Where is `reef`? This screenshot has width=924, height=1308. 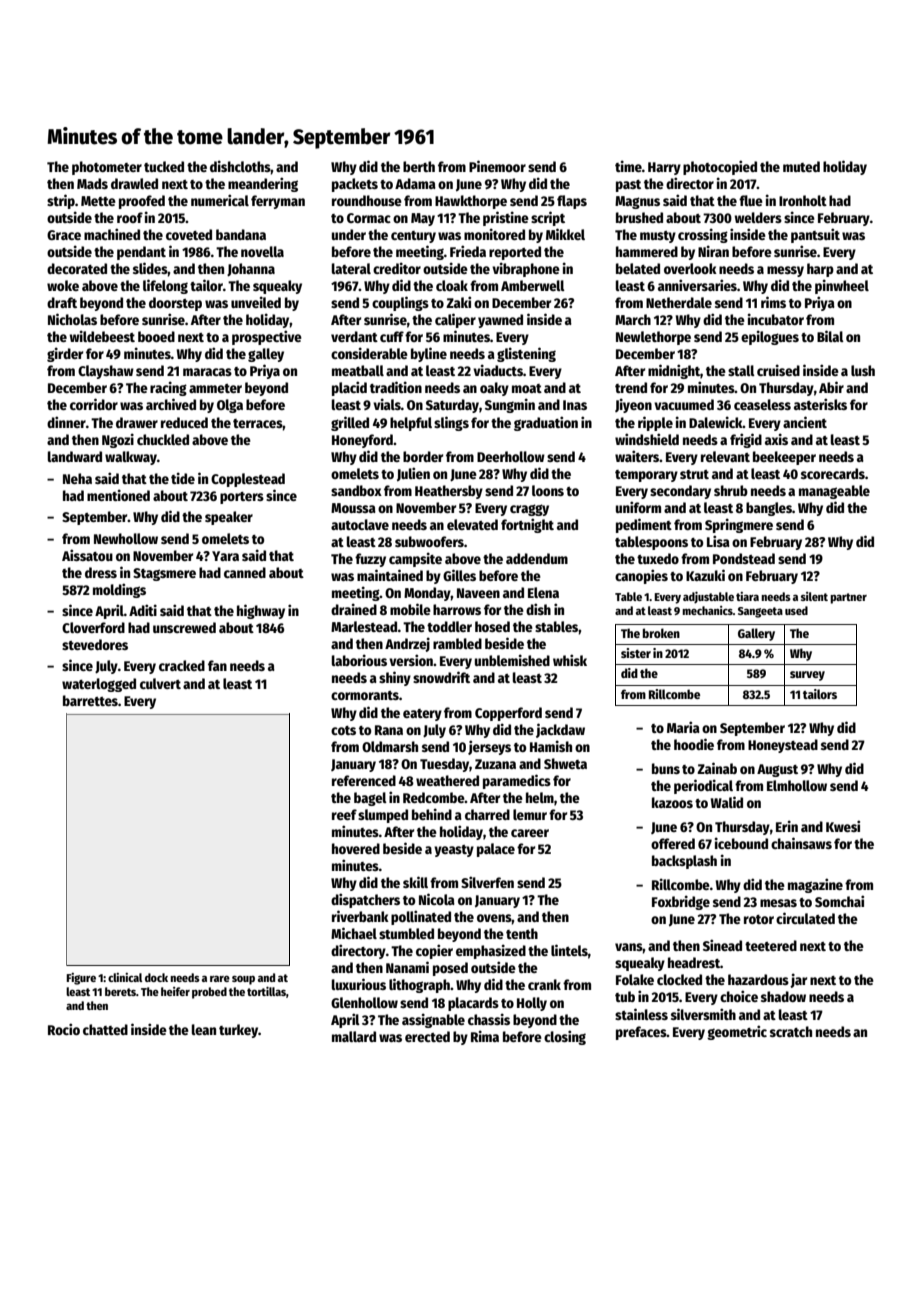 reef is located at coordinates (344, 814).
